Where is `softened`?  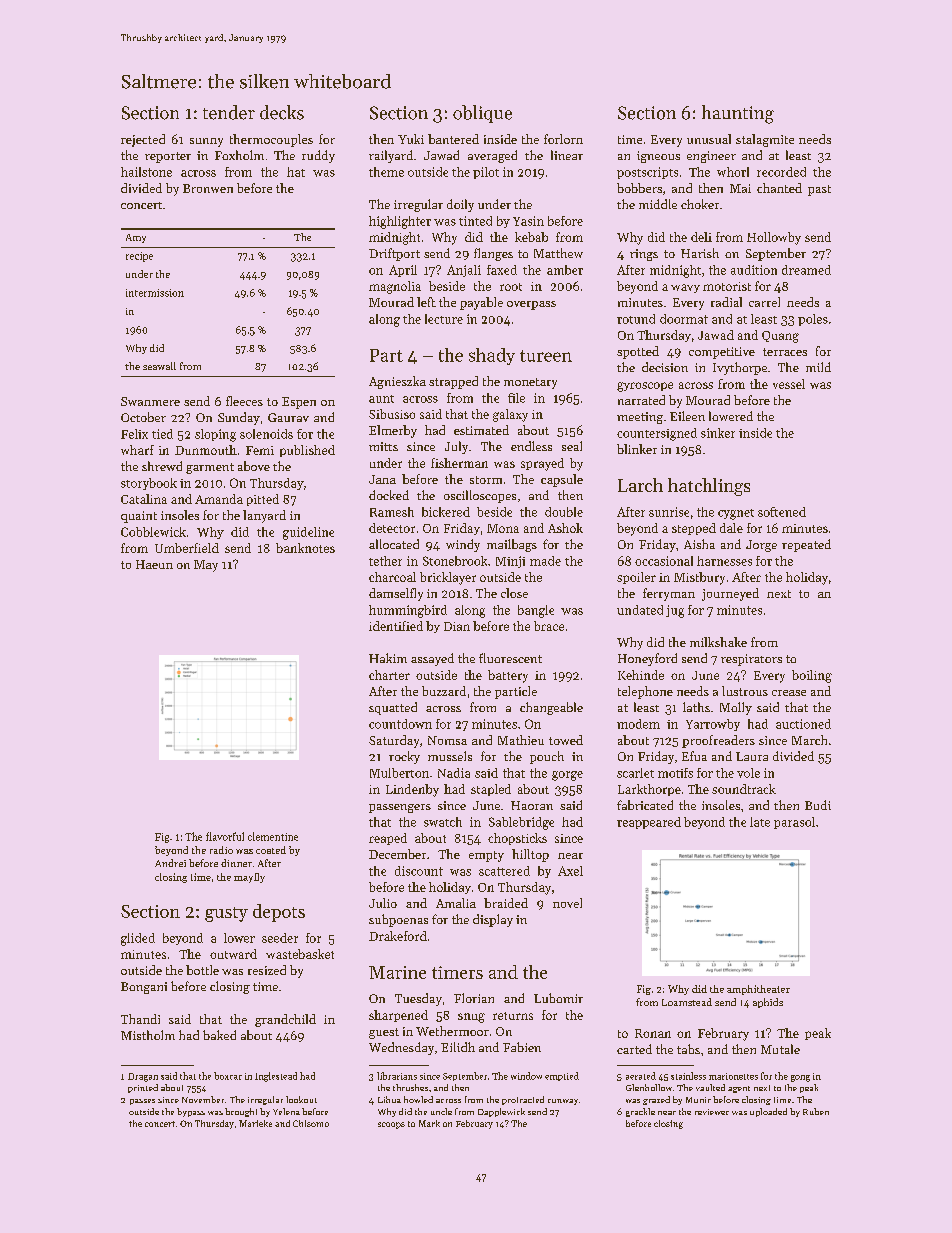
softened is located at coordinates (782, 512).
